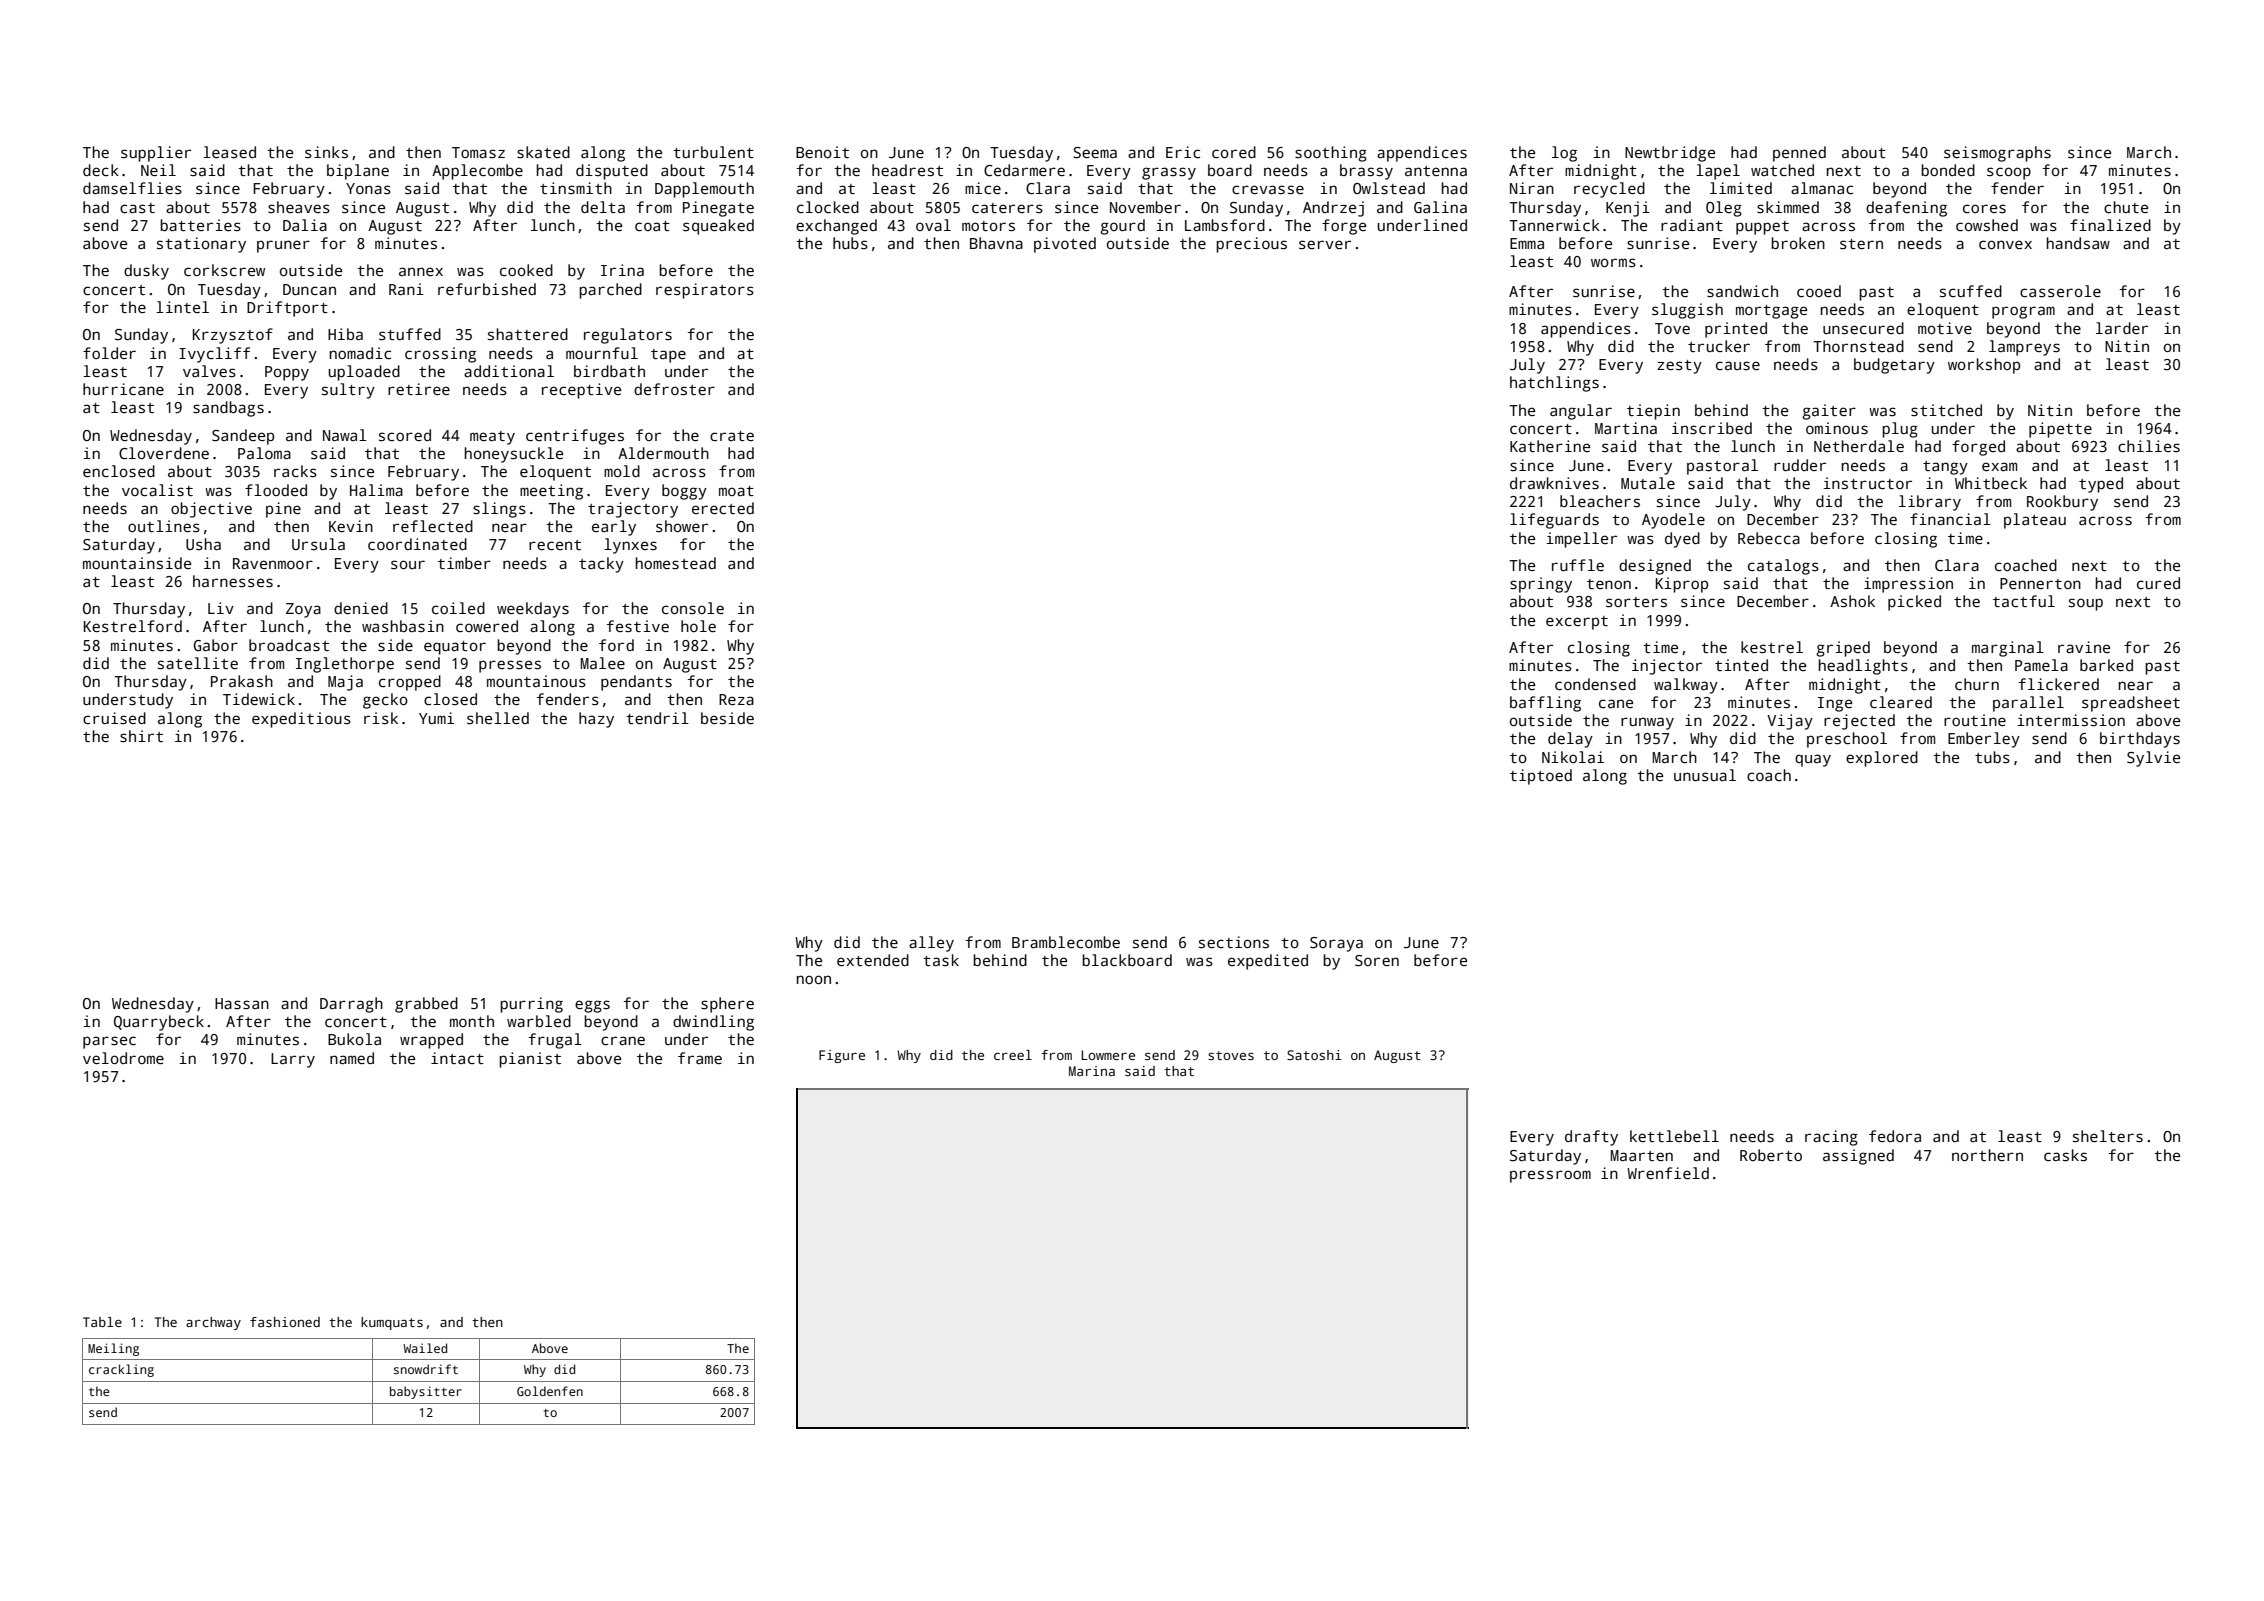 The image size is (2264, 1601). Describe the element at coordinates (478, 152) in the document. I see `Tomasz` at that location.
